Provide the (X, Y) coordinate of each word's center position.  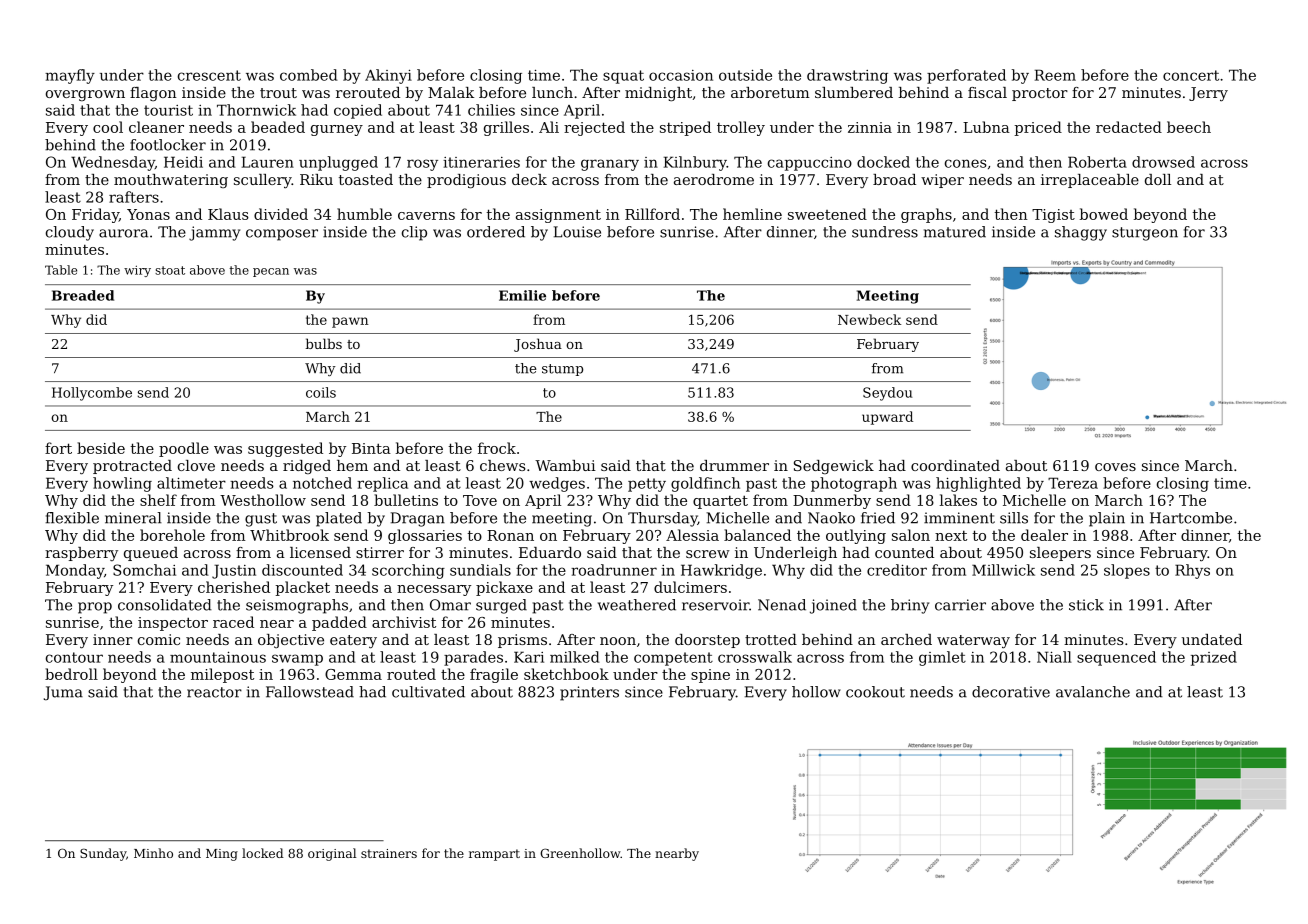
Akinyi (388, 76)
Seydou (887, 394)
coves (1115, 467)
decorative (1011, 692)
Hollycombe (92, 394)
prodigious (466, 181)
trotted (771, 639)
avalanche (1093, 692)
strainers (389, 853)
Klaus (228, 214)
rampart (494, 855)
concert (1191, 75)
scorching (408, 571)
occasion (681, 75)
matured (955, 232)
